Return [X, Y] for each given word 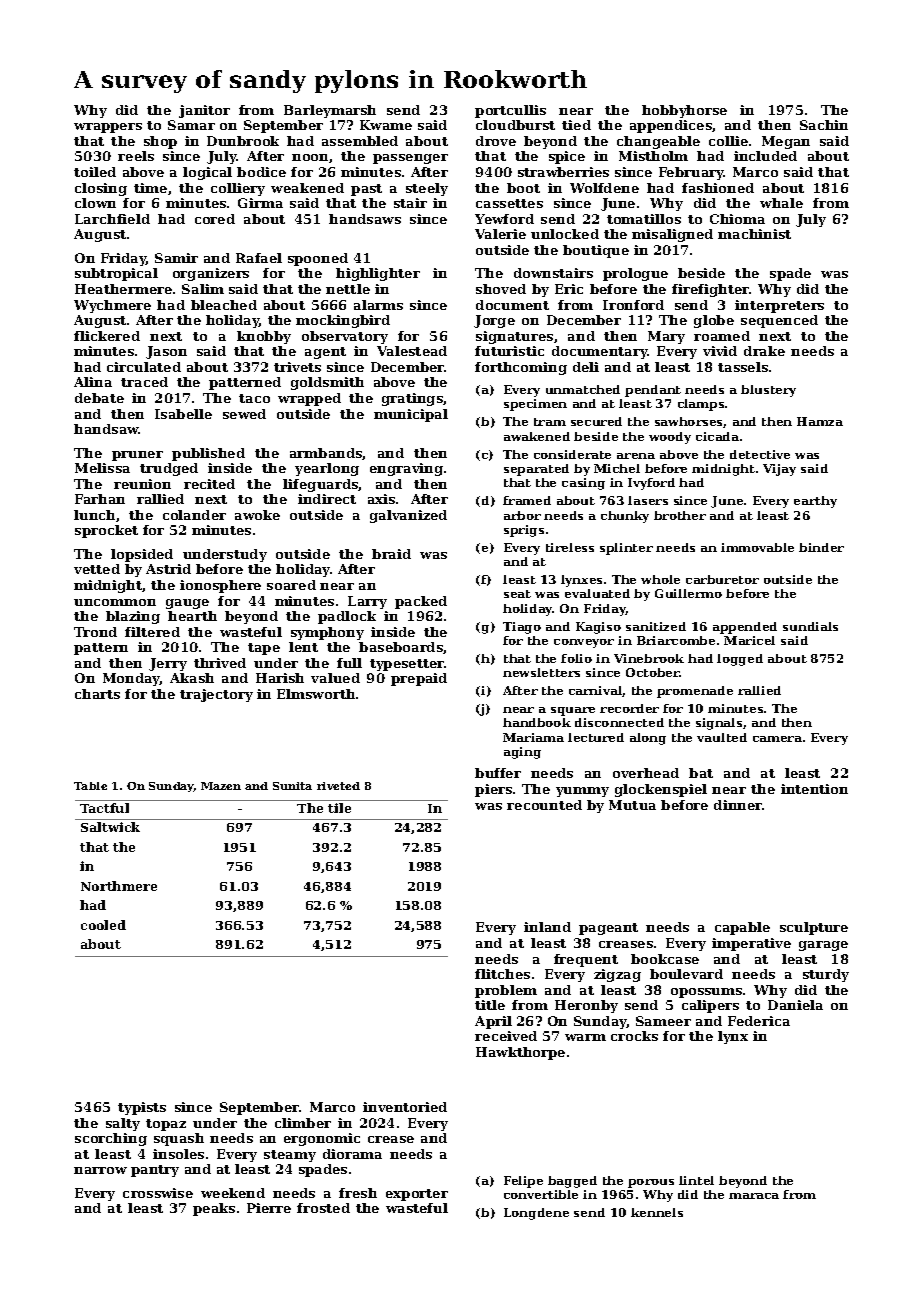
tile [339, 808]
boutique [596, 251]
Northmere [119, 886]
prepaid [419, 679]
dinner [738, 805]
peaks [214, 1209]
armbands [326, 454]
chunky [625, 517]
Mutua [632, 805]
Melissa [102, 468]
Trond [95, 632]
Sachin [824, 125]
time [150, 188]
